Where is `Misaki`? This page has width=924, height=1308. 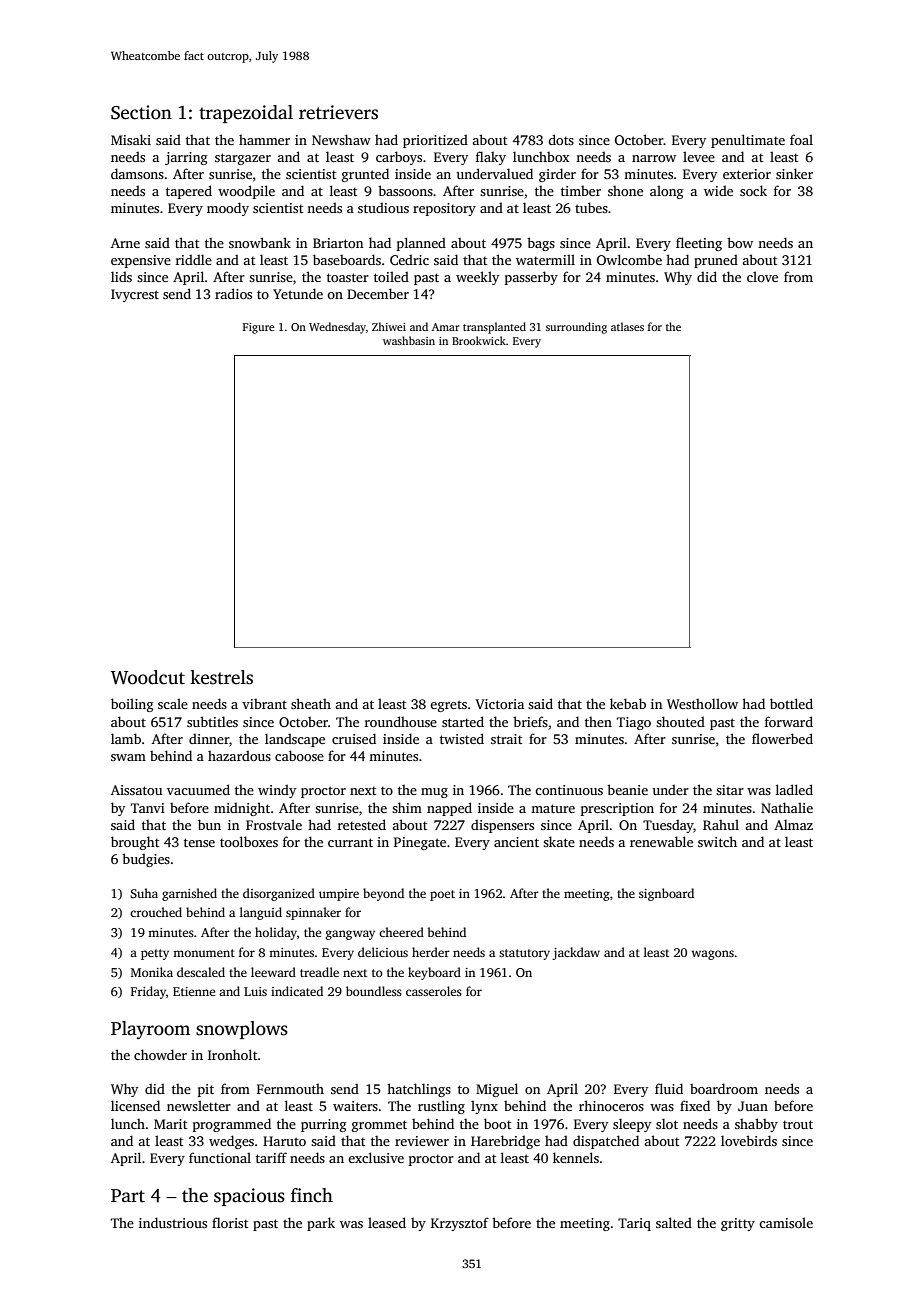
Misaki is located at coordinates (131, 139).
